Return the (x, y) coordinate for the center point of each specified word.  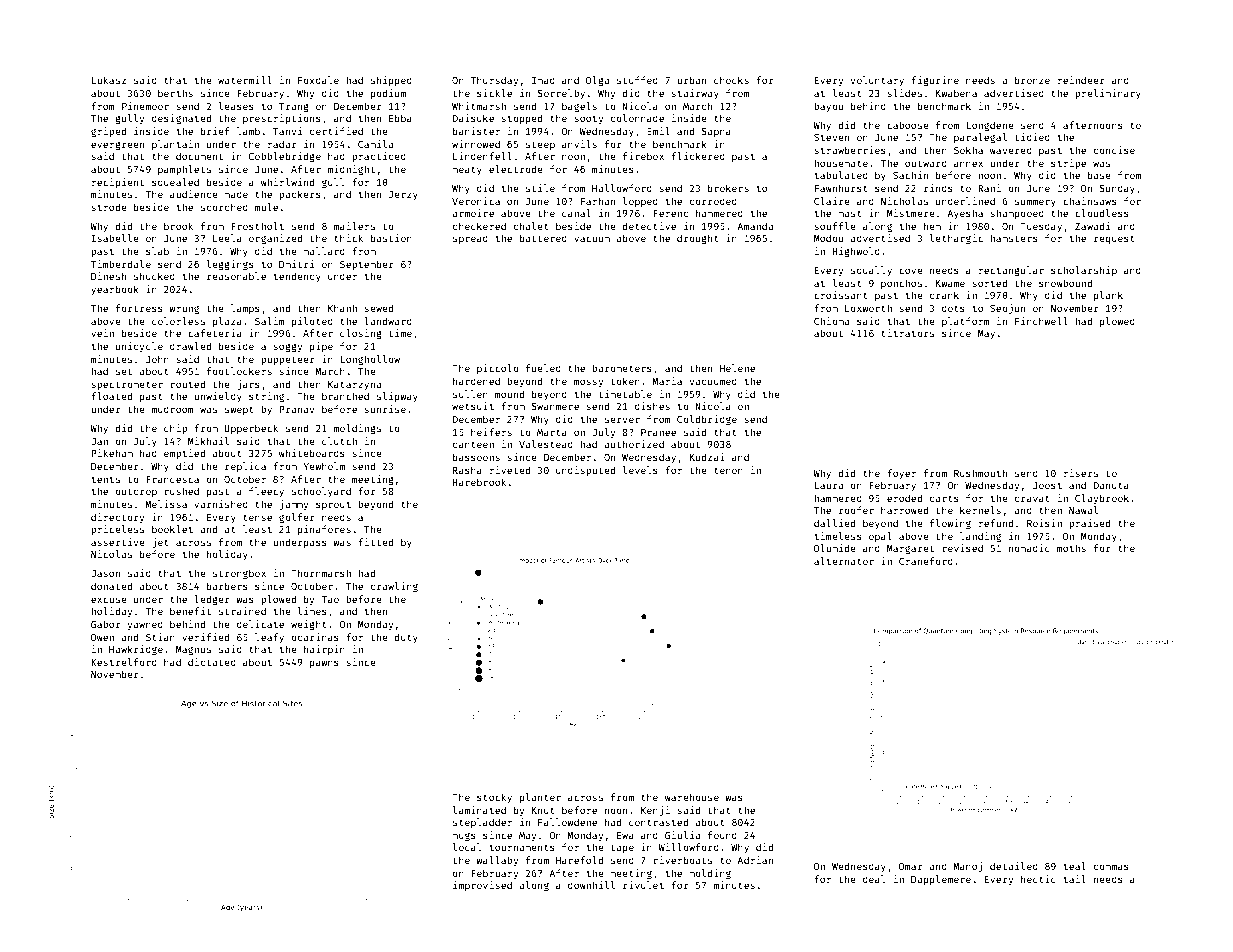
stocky (494, 798)
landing (980, 537)
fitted (375, 542)
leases (236, 106)
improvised (482, 886)
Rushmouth (980, 473)
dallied (834, 523)
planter (540, 798)
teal (1075, 866)
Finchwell (1041, 321)
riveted (510, 470)
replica (245, 467)
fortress (139, 308)
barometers (622, 368)
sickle (494, 93)
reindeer (1081, 80)
